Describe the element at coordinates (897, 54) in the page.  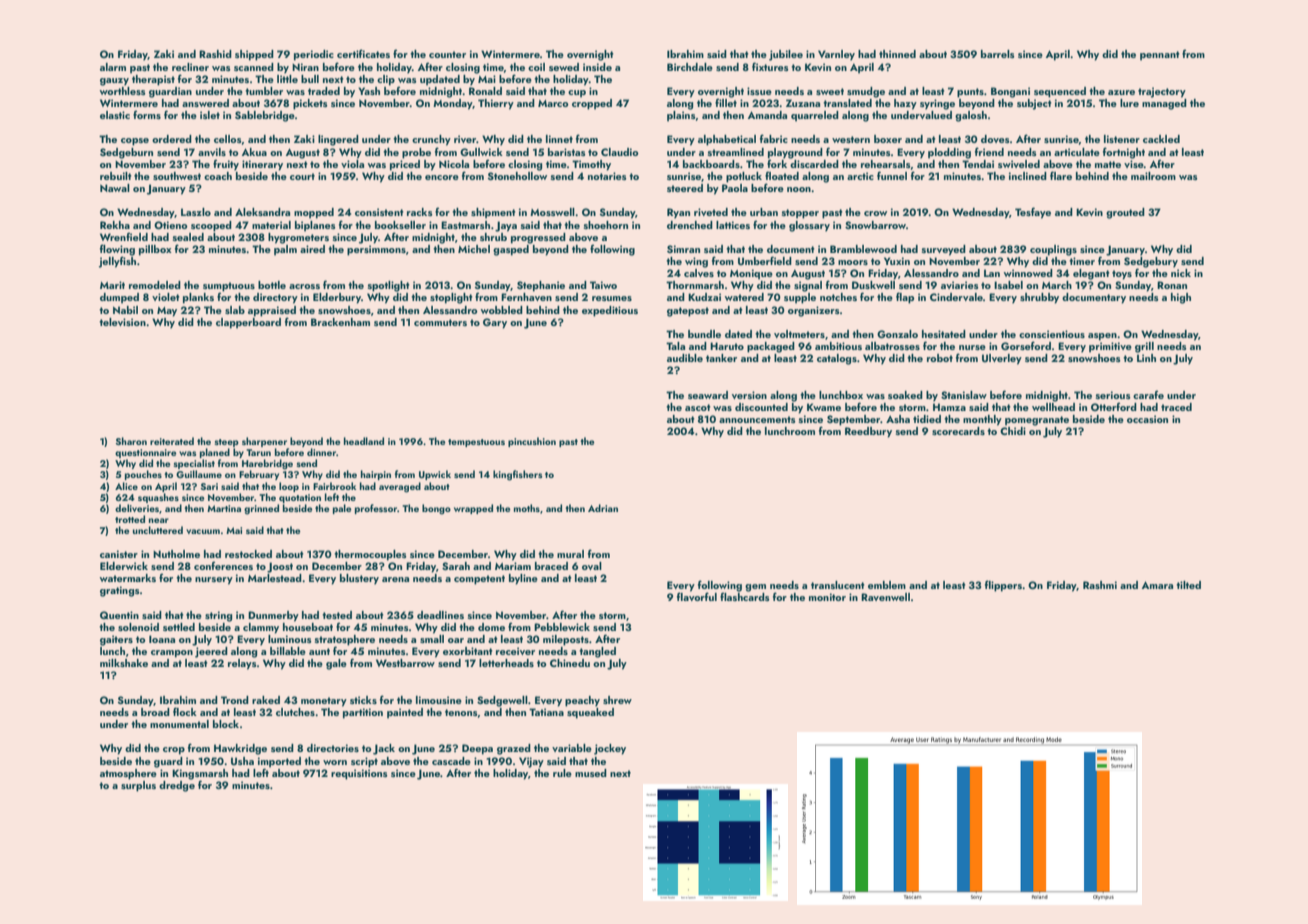
I see `thinned` at that location.
